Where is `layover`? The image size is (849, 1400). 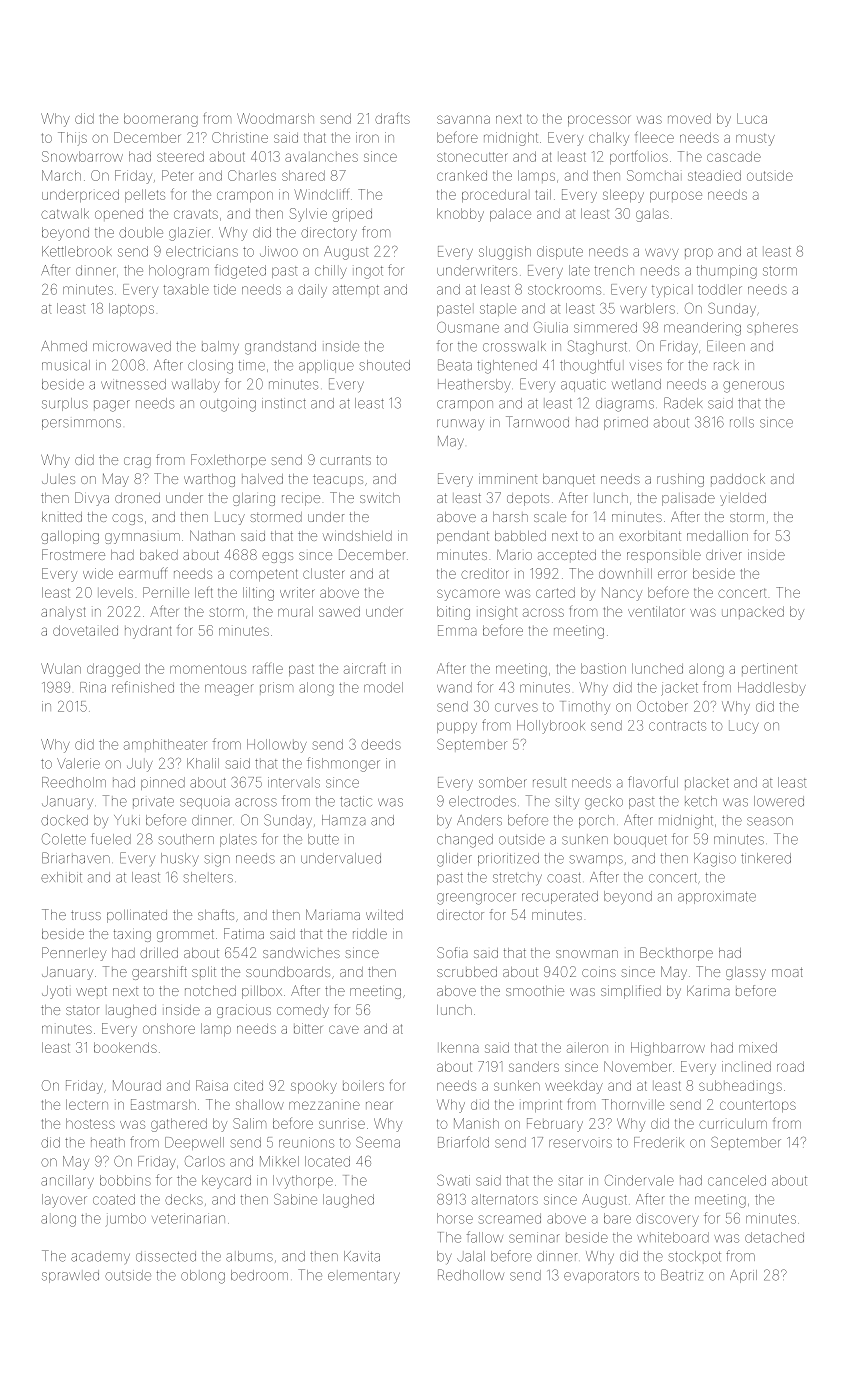
layover is located at coordinates (64, 1201).
